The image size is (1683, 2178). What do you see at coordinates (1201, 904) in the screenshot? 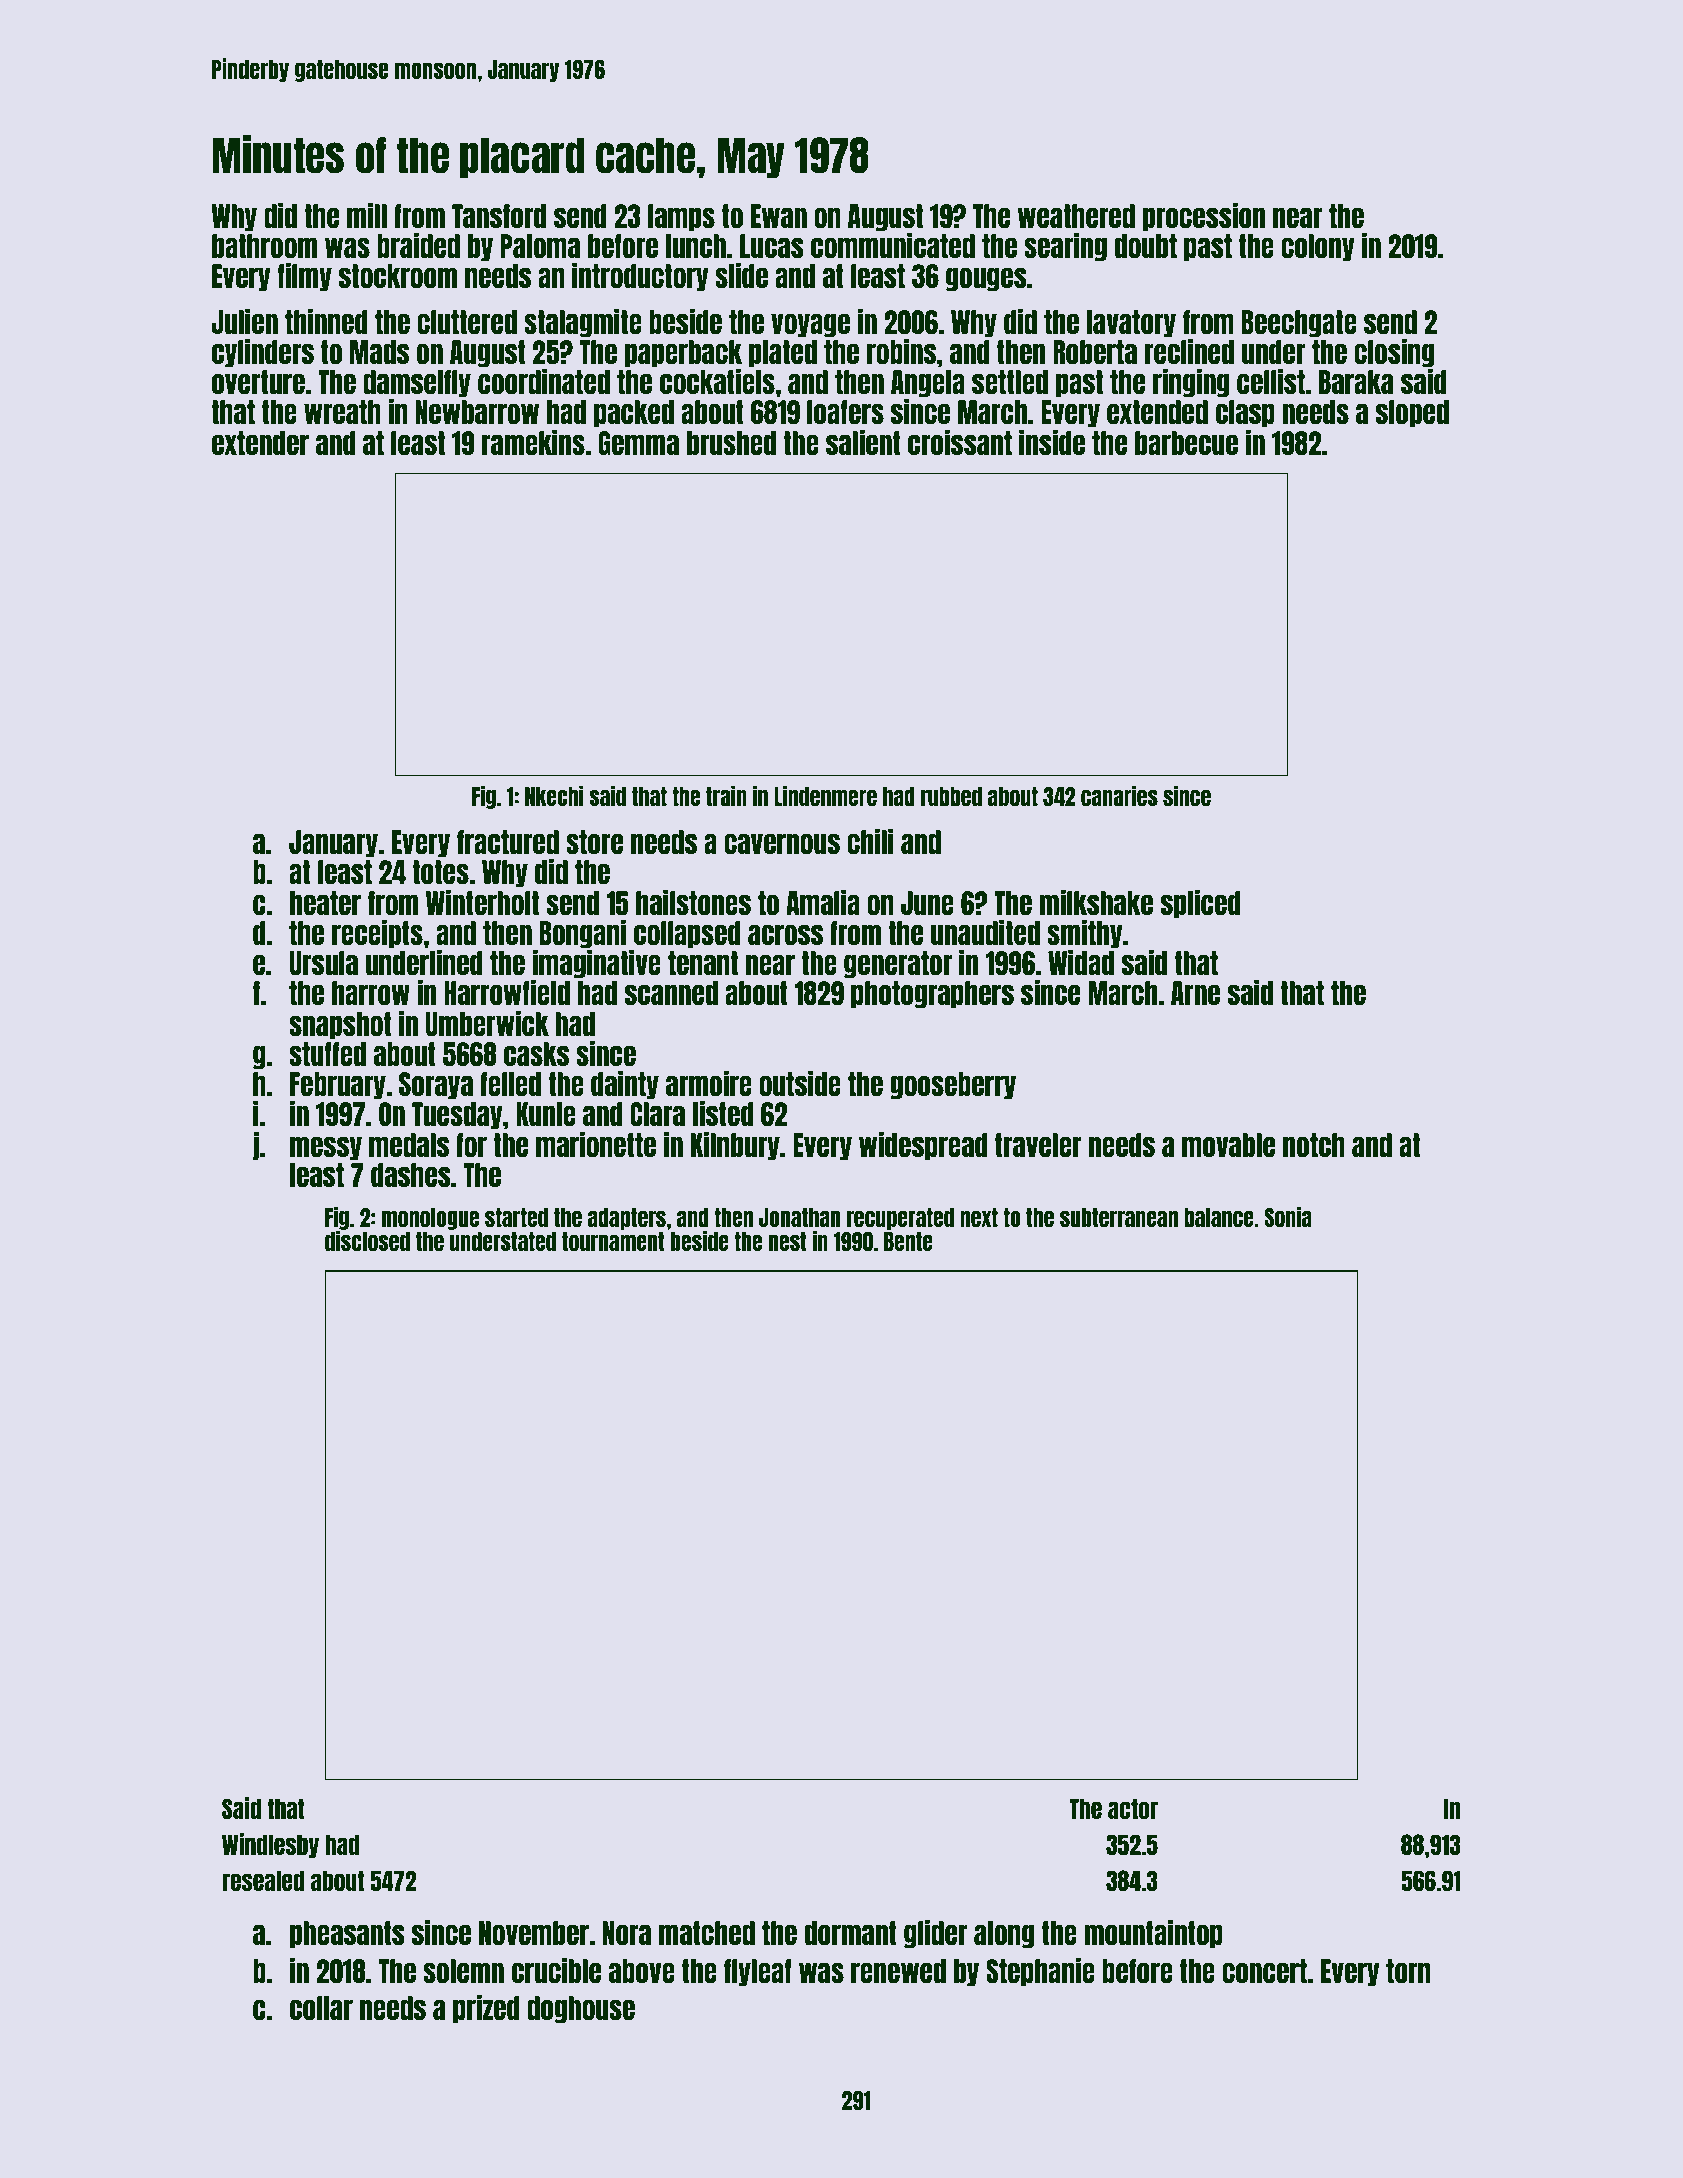
I see `spliced` at bounding box center [1201, 904].
